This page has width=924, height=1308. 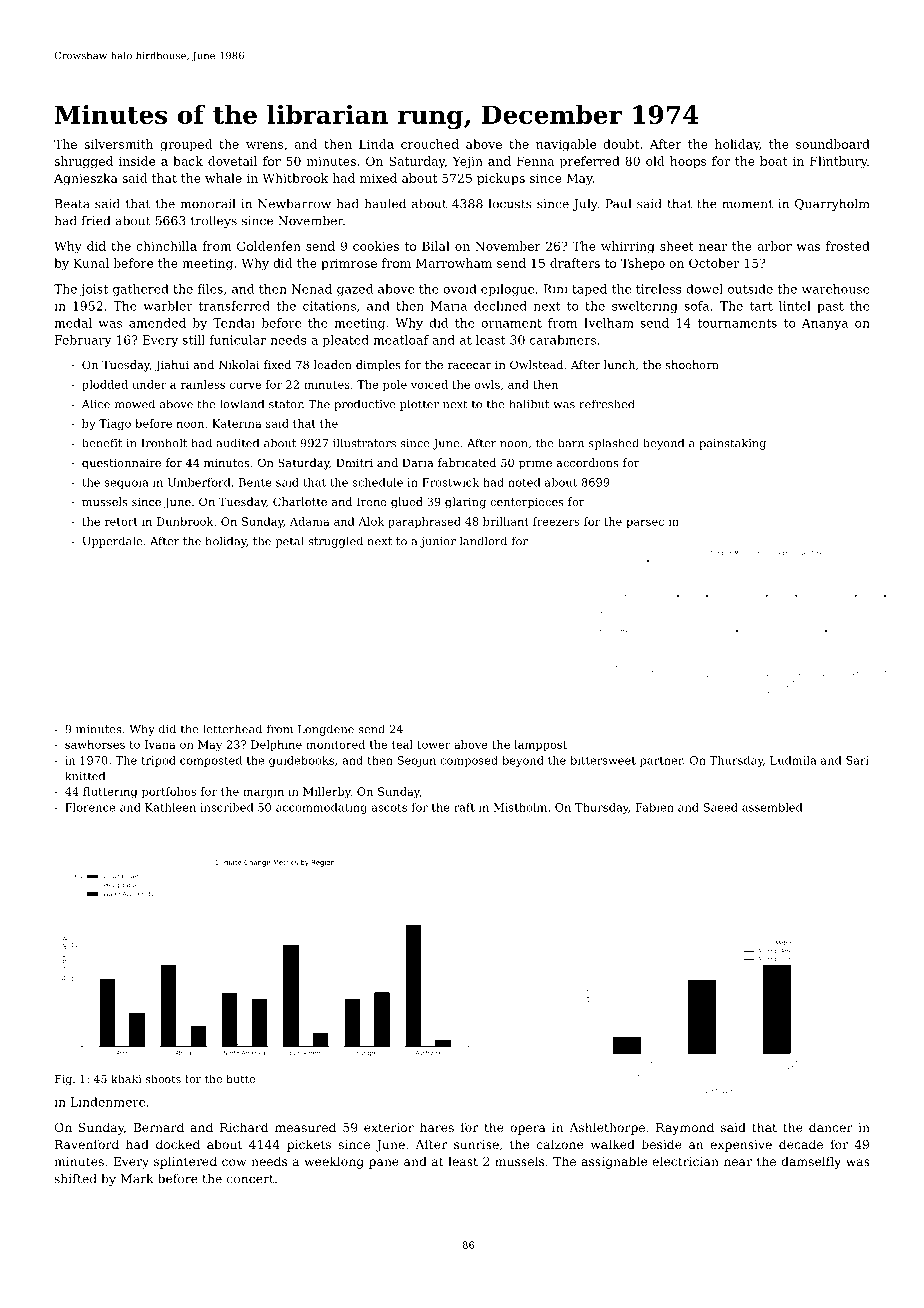 I want to click on assembled, so click(x=772, y=807).
